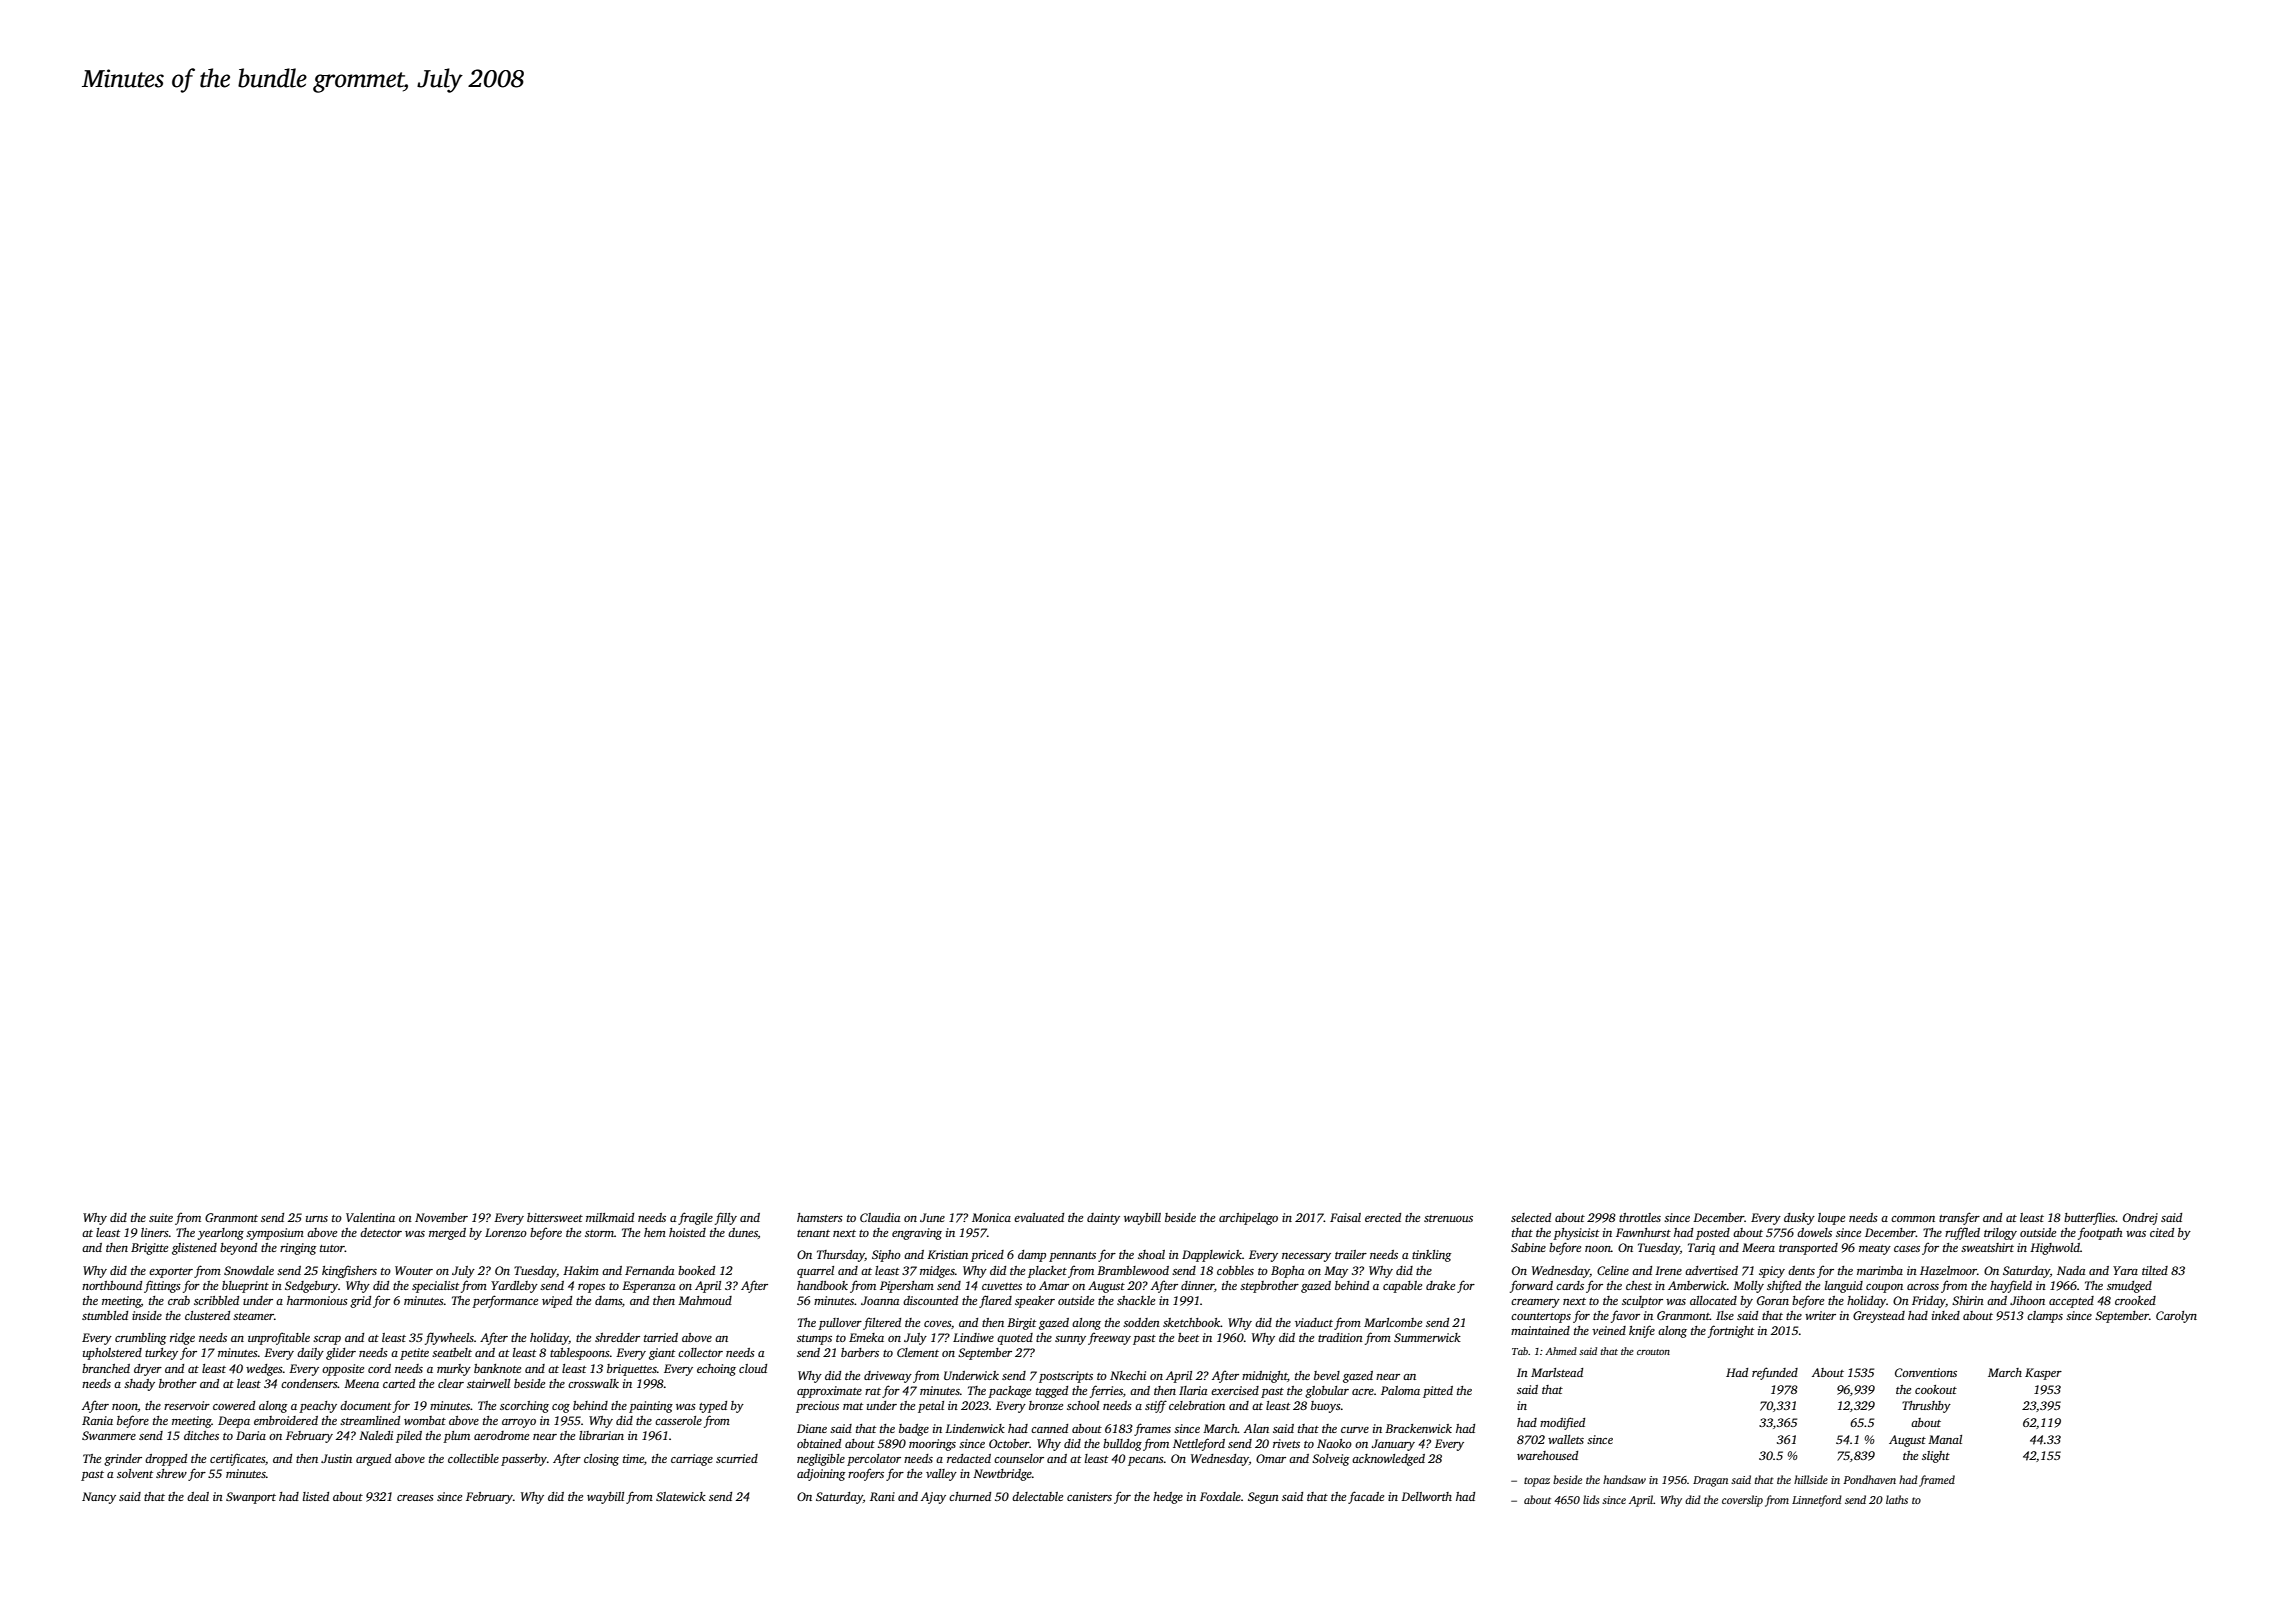 The image size is (2282, 1614). I want to click on harmonious, so click(317, 1300).
